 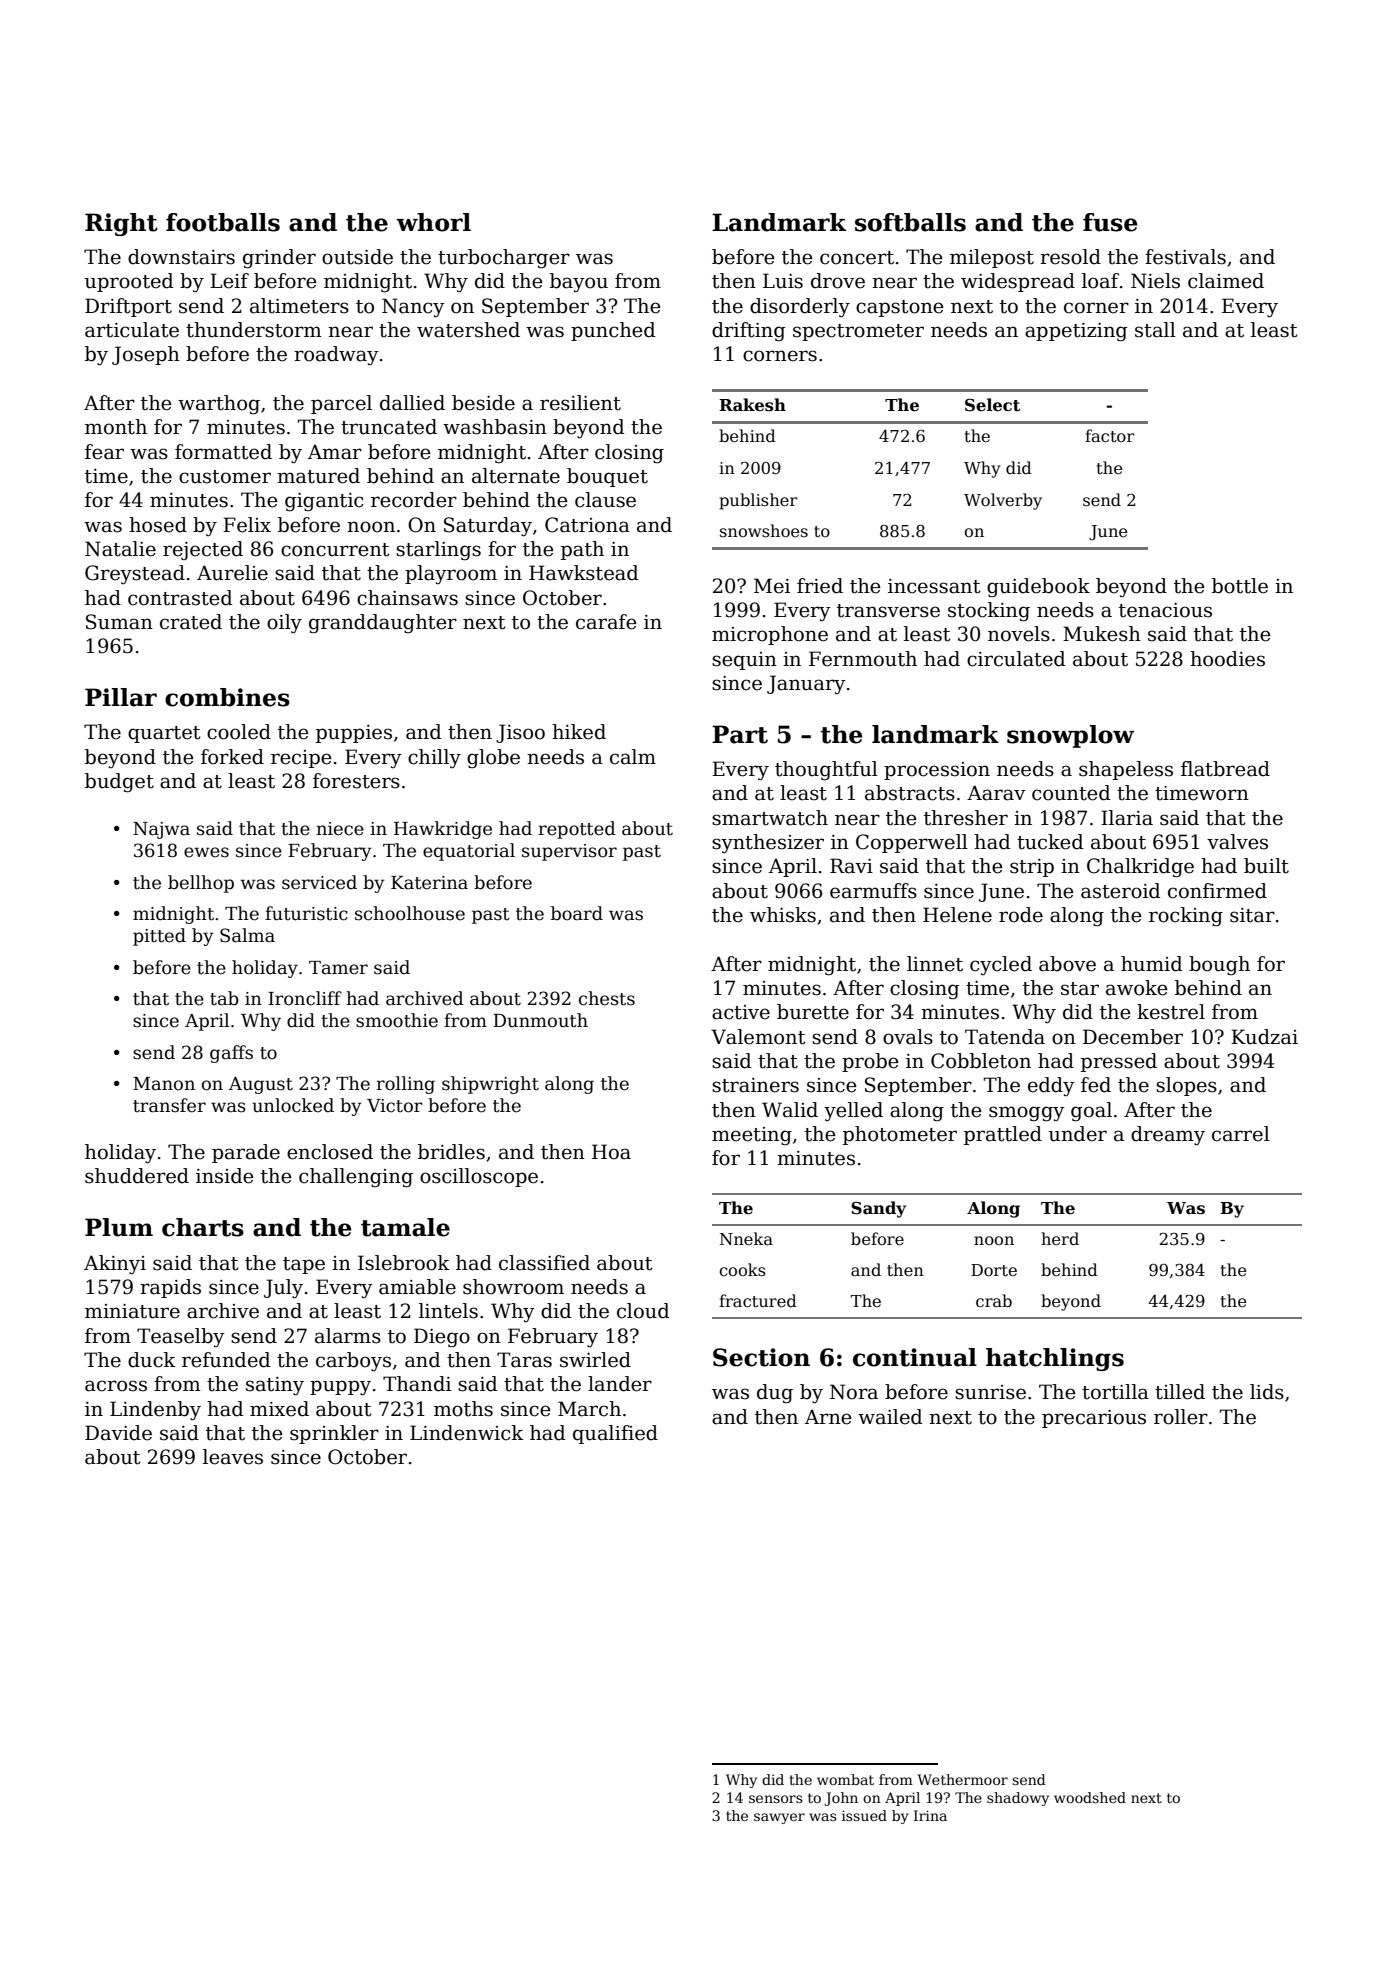 What do you see at coordinates (776, 1799) in the page?
I see `sensors` at bounding box center [776, 1799].
